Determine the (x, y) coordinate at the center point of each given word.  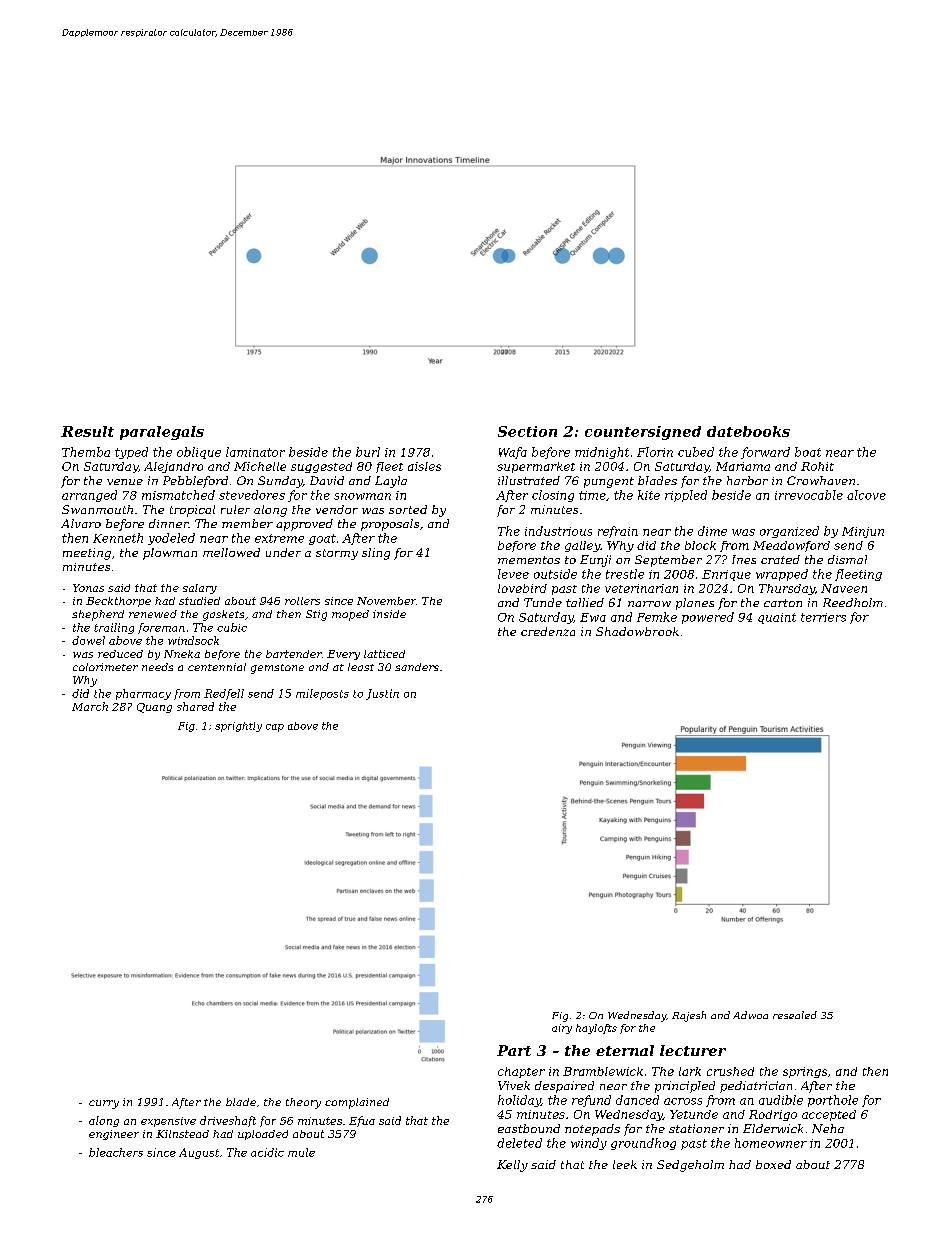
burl (368, 452)
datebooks (748, 431)
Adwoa (750, 1015)
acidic (267, 1152)
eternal (625, 1050)
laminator (255, 452)
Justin (382, 694)
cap (275, 728)
